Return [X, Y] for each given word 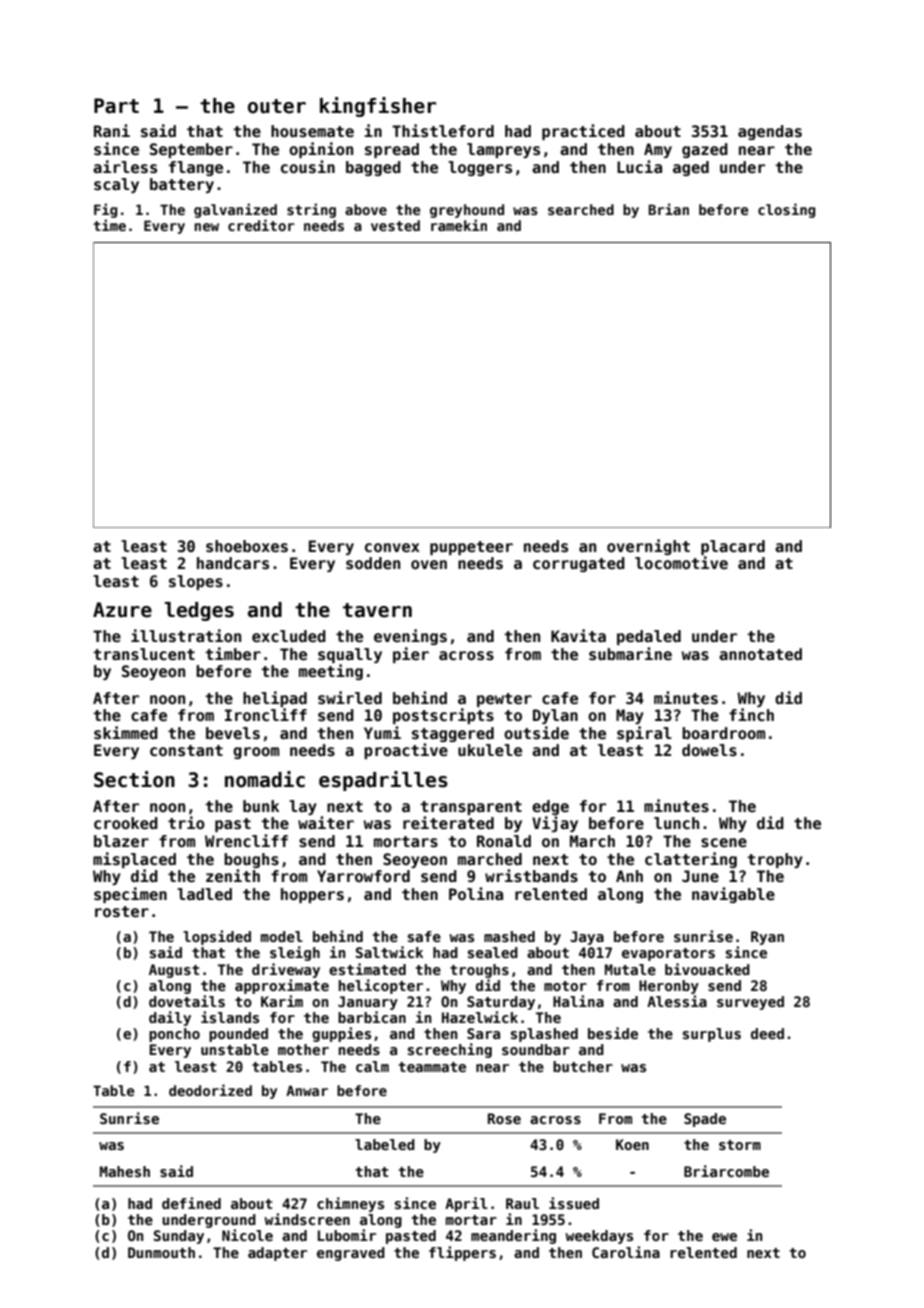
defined [191, 1203]
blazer [121, 841]
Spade [705, 1120]
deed [767, 1033]
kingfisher [378, 107]
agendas [770, 132]
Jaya [587, 938]
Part [116, 106]
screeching [450, 1050]
